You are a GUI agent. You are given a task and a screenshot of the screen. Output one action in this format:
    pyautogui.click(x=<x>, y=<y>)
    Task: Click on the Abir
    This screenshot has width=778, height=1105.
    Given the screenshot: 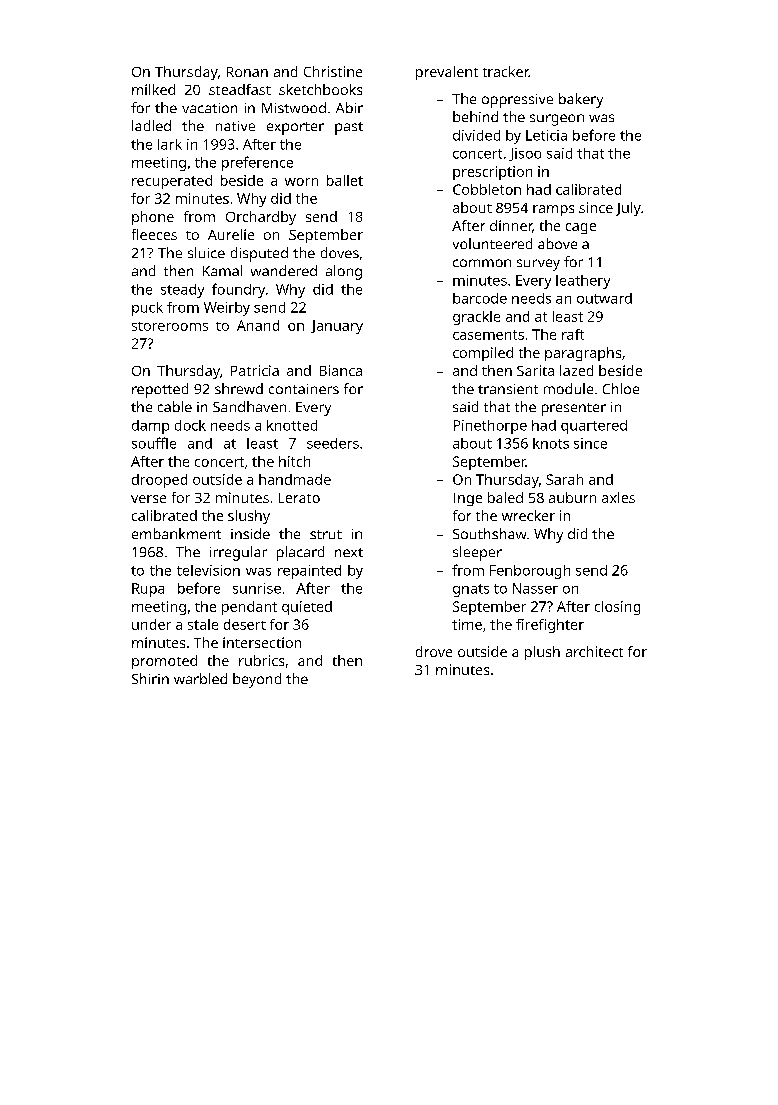 What is the action you would take?
    pyautogui.click(x=349, y=107)
